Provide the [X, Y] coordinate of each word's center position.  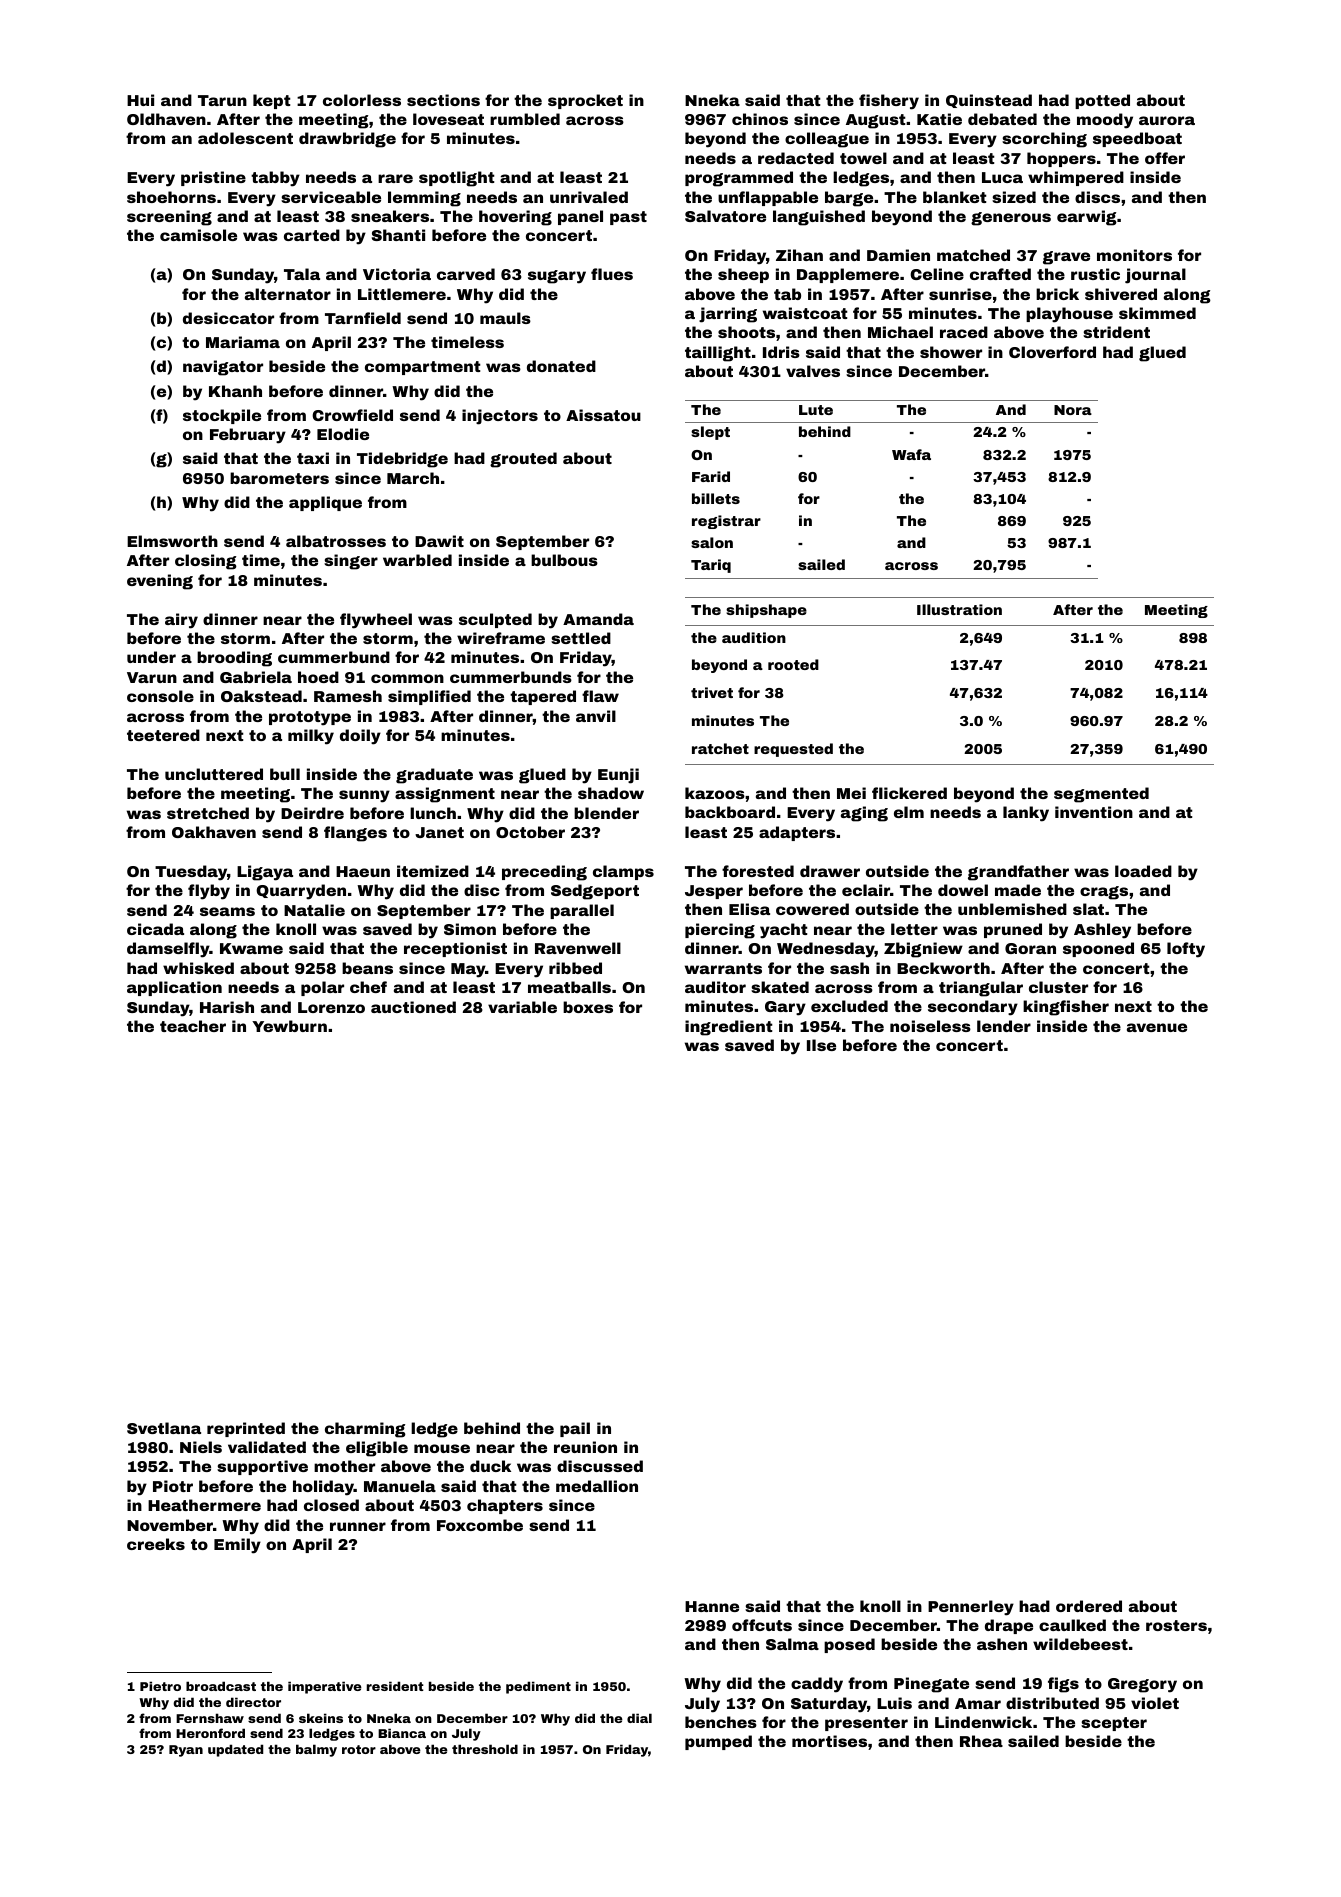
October [530, 832]
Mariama [243, 342]
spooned [1098, 949]
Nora [1073, 410]
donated [561, 366]
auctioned [413, 1007]
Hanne [712, 1606]
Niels [201, 1447]
